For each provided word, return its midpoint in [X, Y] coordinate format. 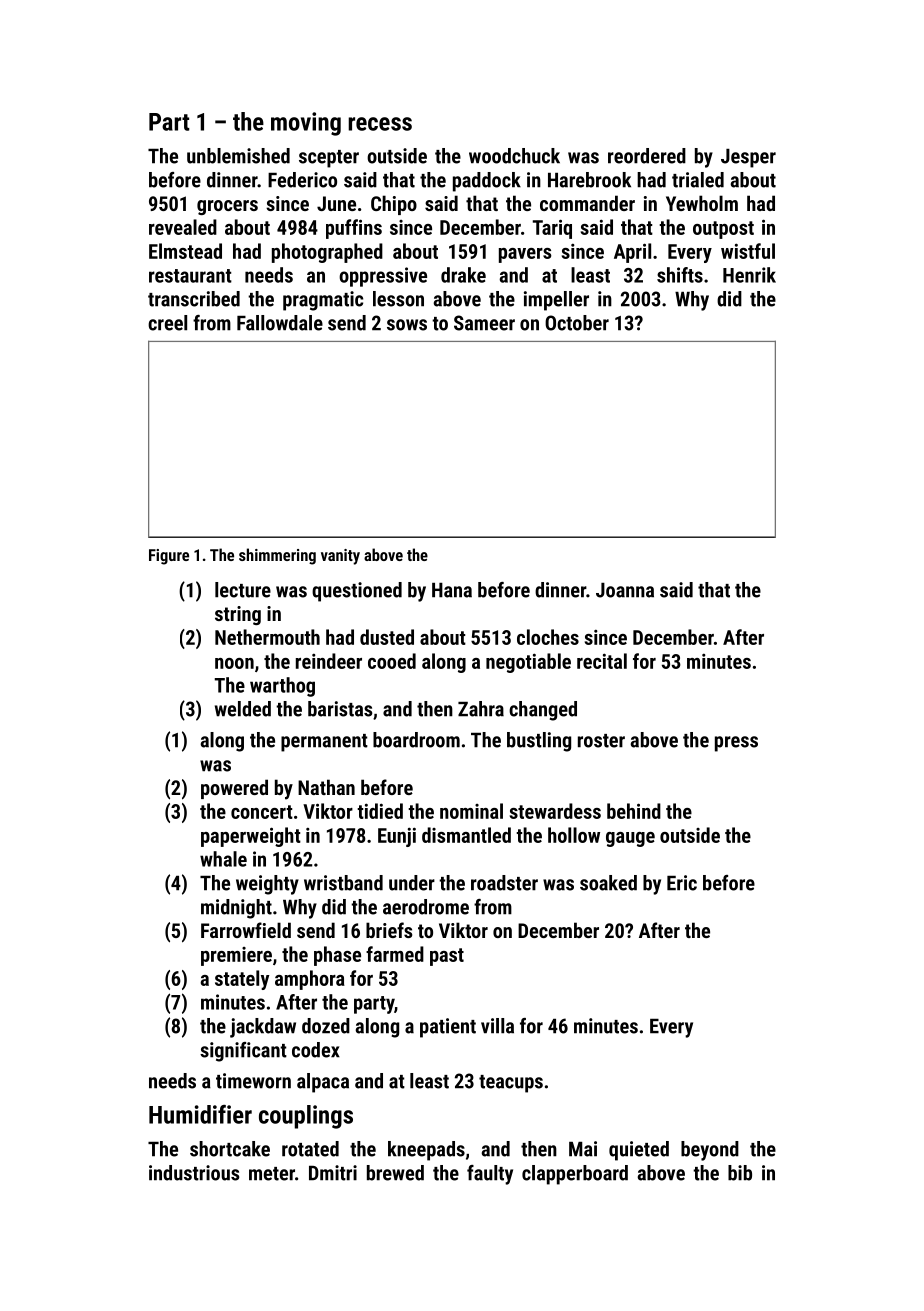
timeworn [253, 1081]
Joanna [625, 590]
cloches [548, 637]
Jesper [748, 158]
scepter [329, 159]
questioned [357, 592]
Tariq [552, 229]
